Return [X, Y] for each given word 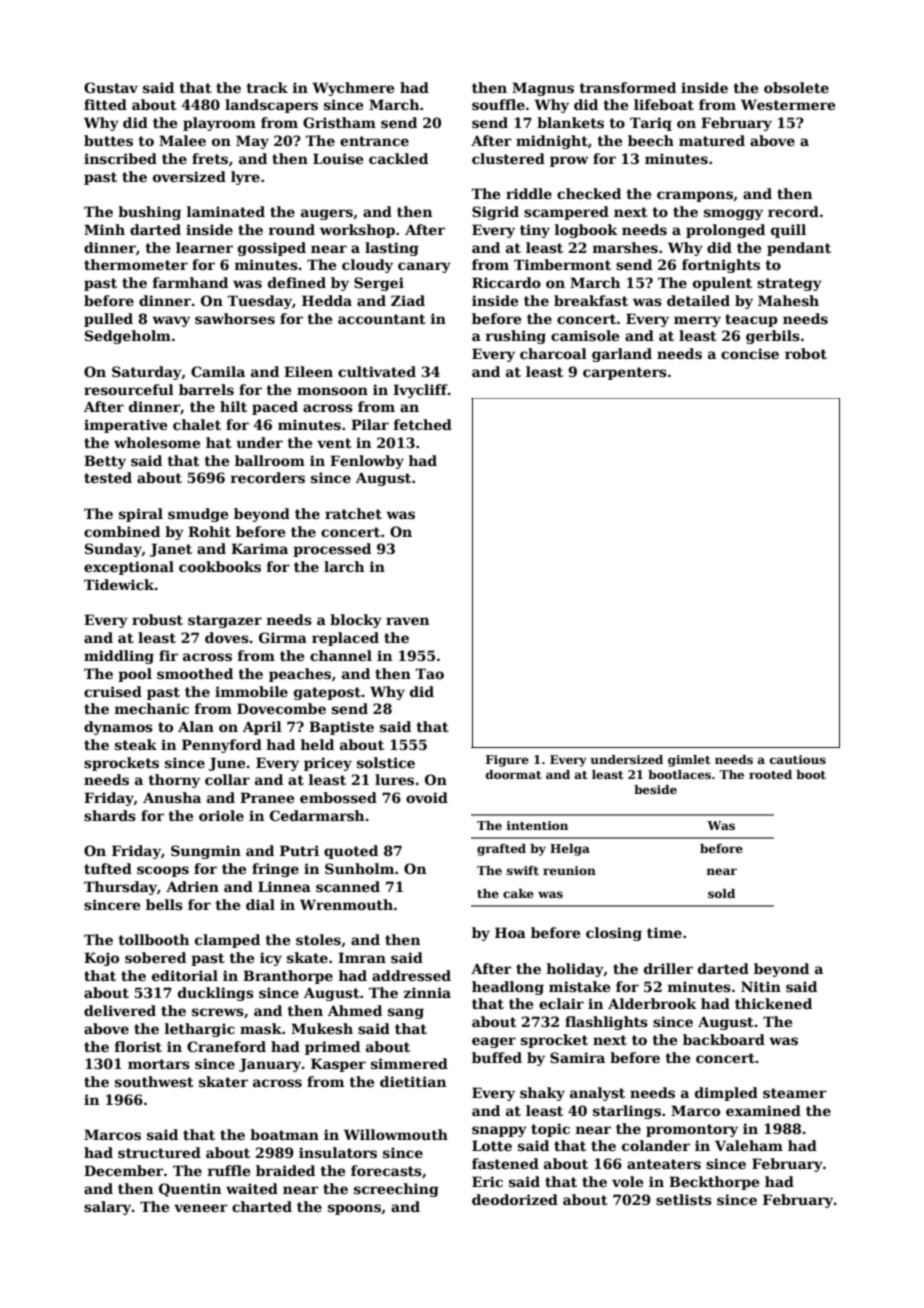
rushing [516, 337]
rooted [770, 774]
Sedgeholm [128, 337]
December [124, 1170]
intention [537, 825]
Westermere [788, 104]
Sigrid [495, 213]
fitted [105, 104]
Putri [299, 850]
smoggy [733, 214]
